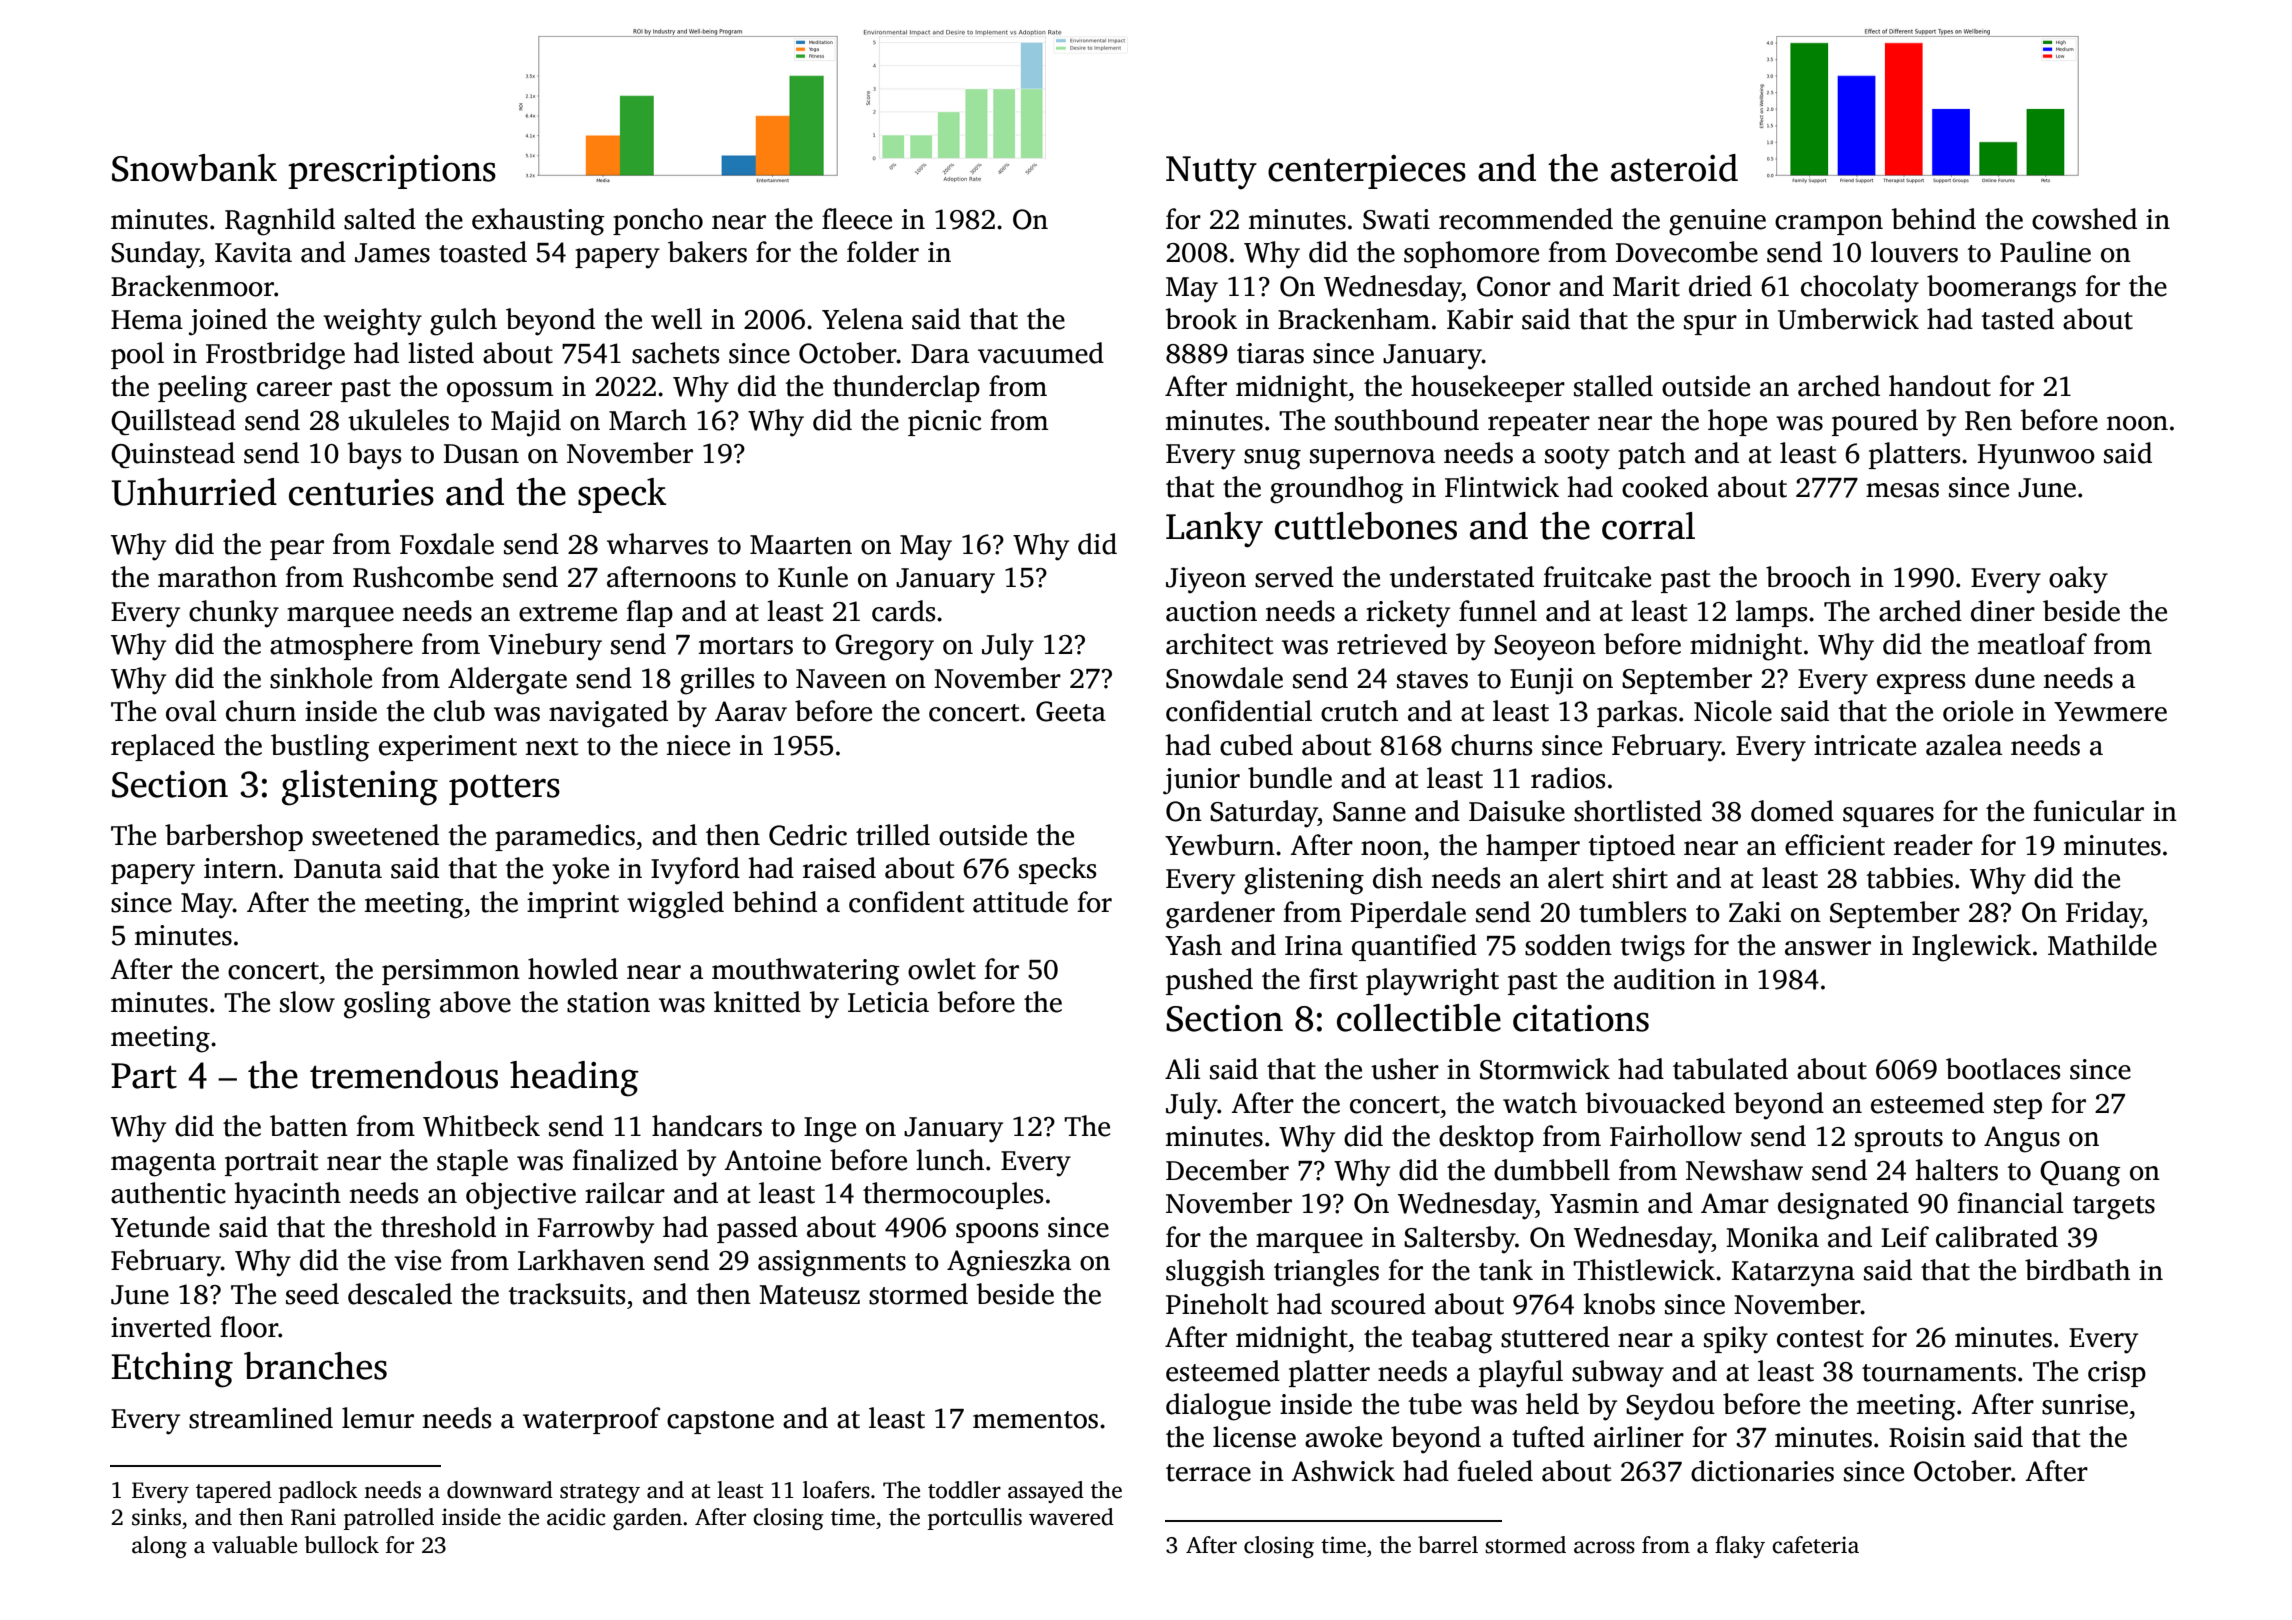 This screenshot has height=1620, width=2292. Describe the element at coordinates (144, 1076) in the screenshot. I see `Part` at that location.
